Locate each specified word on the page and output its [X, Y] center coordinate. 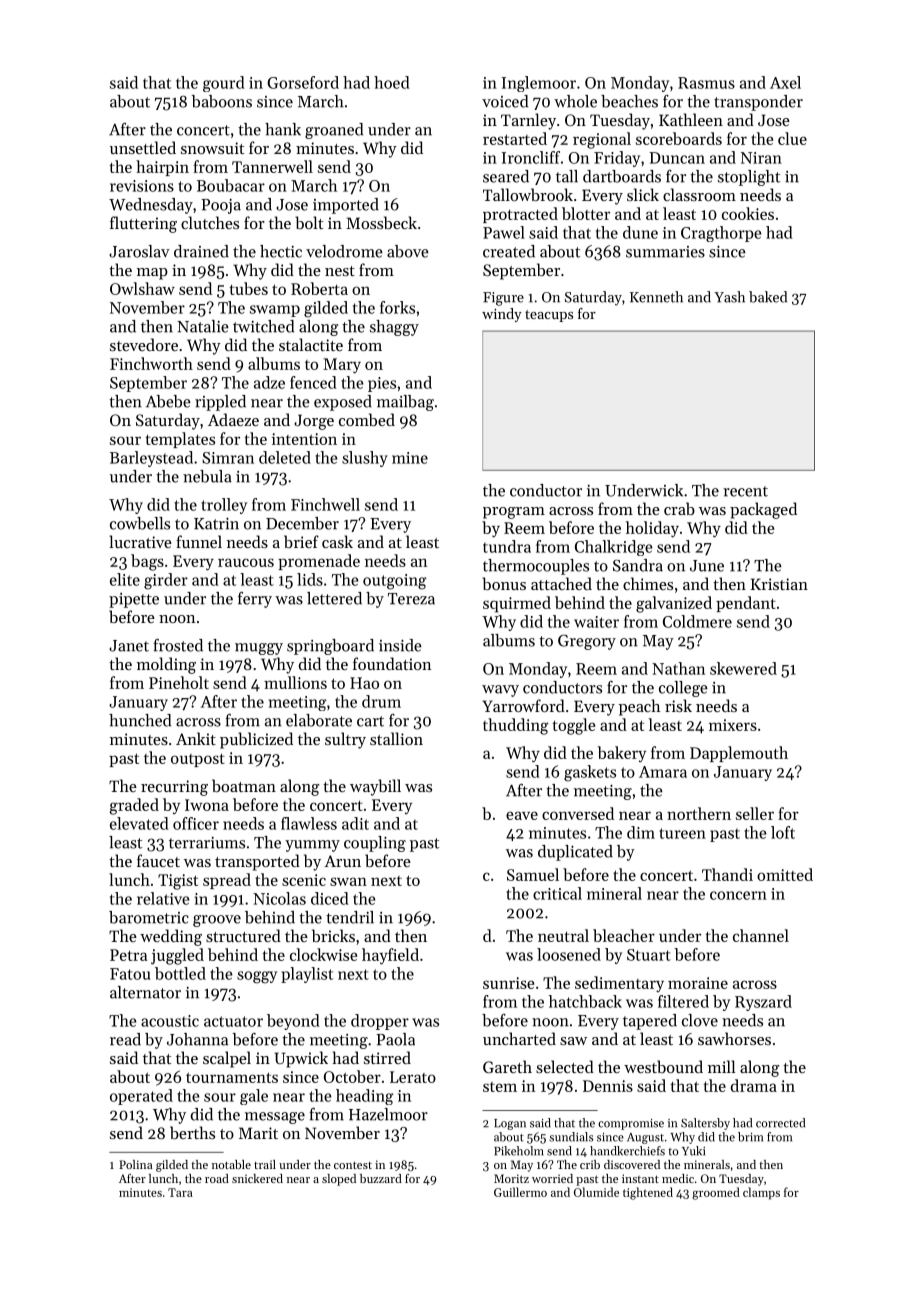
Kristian [779, 584]
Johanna [197, 1039]
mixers [733, 725]
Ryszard [763, 1003]
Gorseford [303, 82]
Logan [510, 1124]
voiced [505, 101]
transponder [758, 103]
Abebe [168, 401]
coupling [375, 844]
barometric [149, 917]
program [514, 513]
